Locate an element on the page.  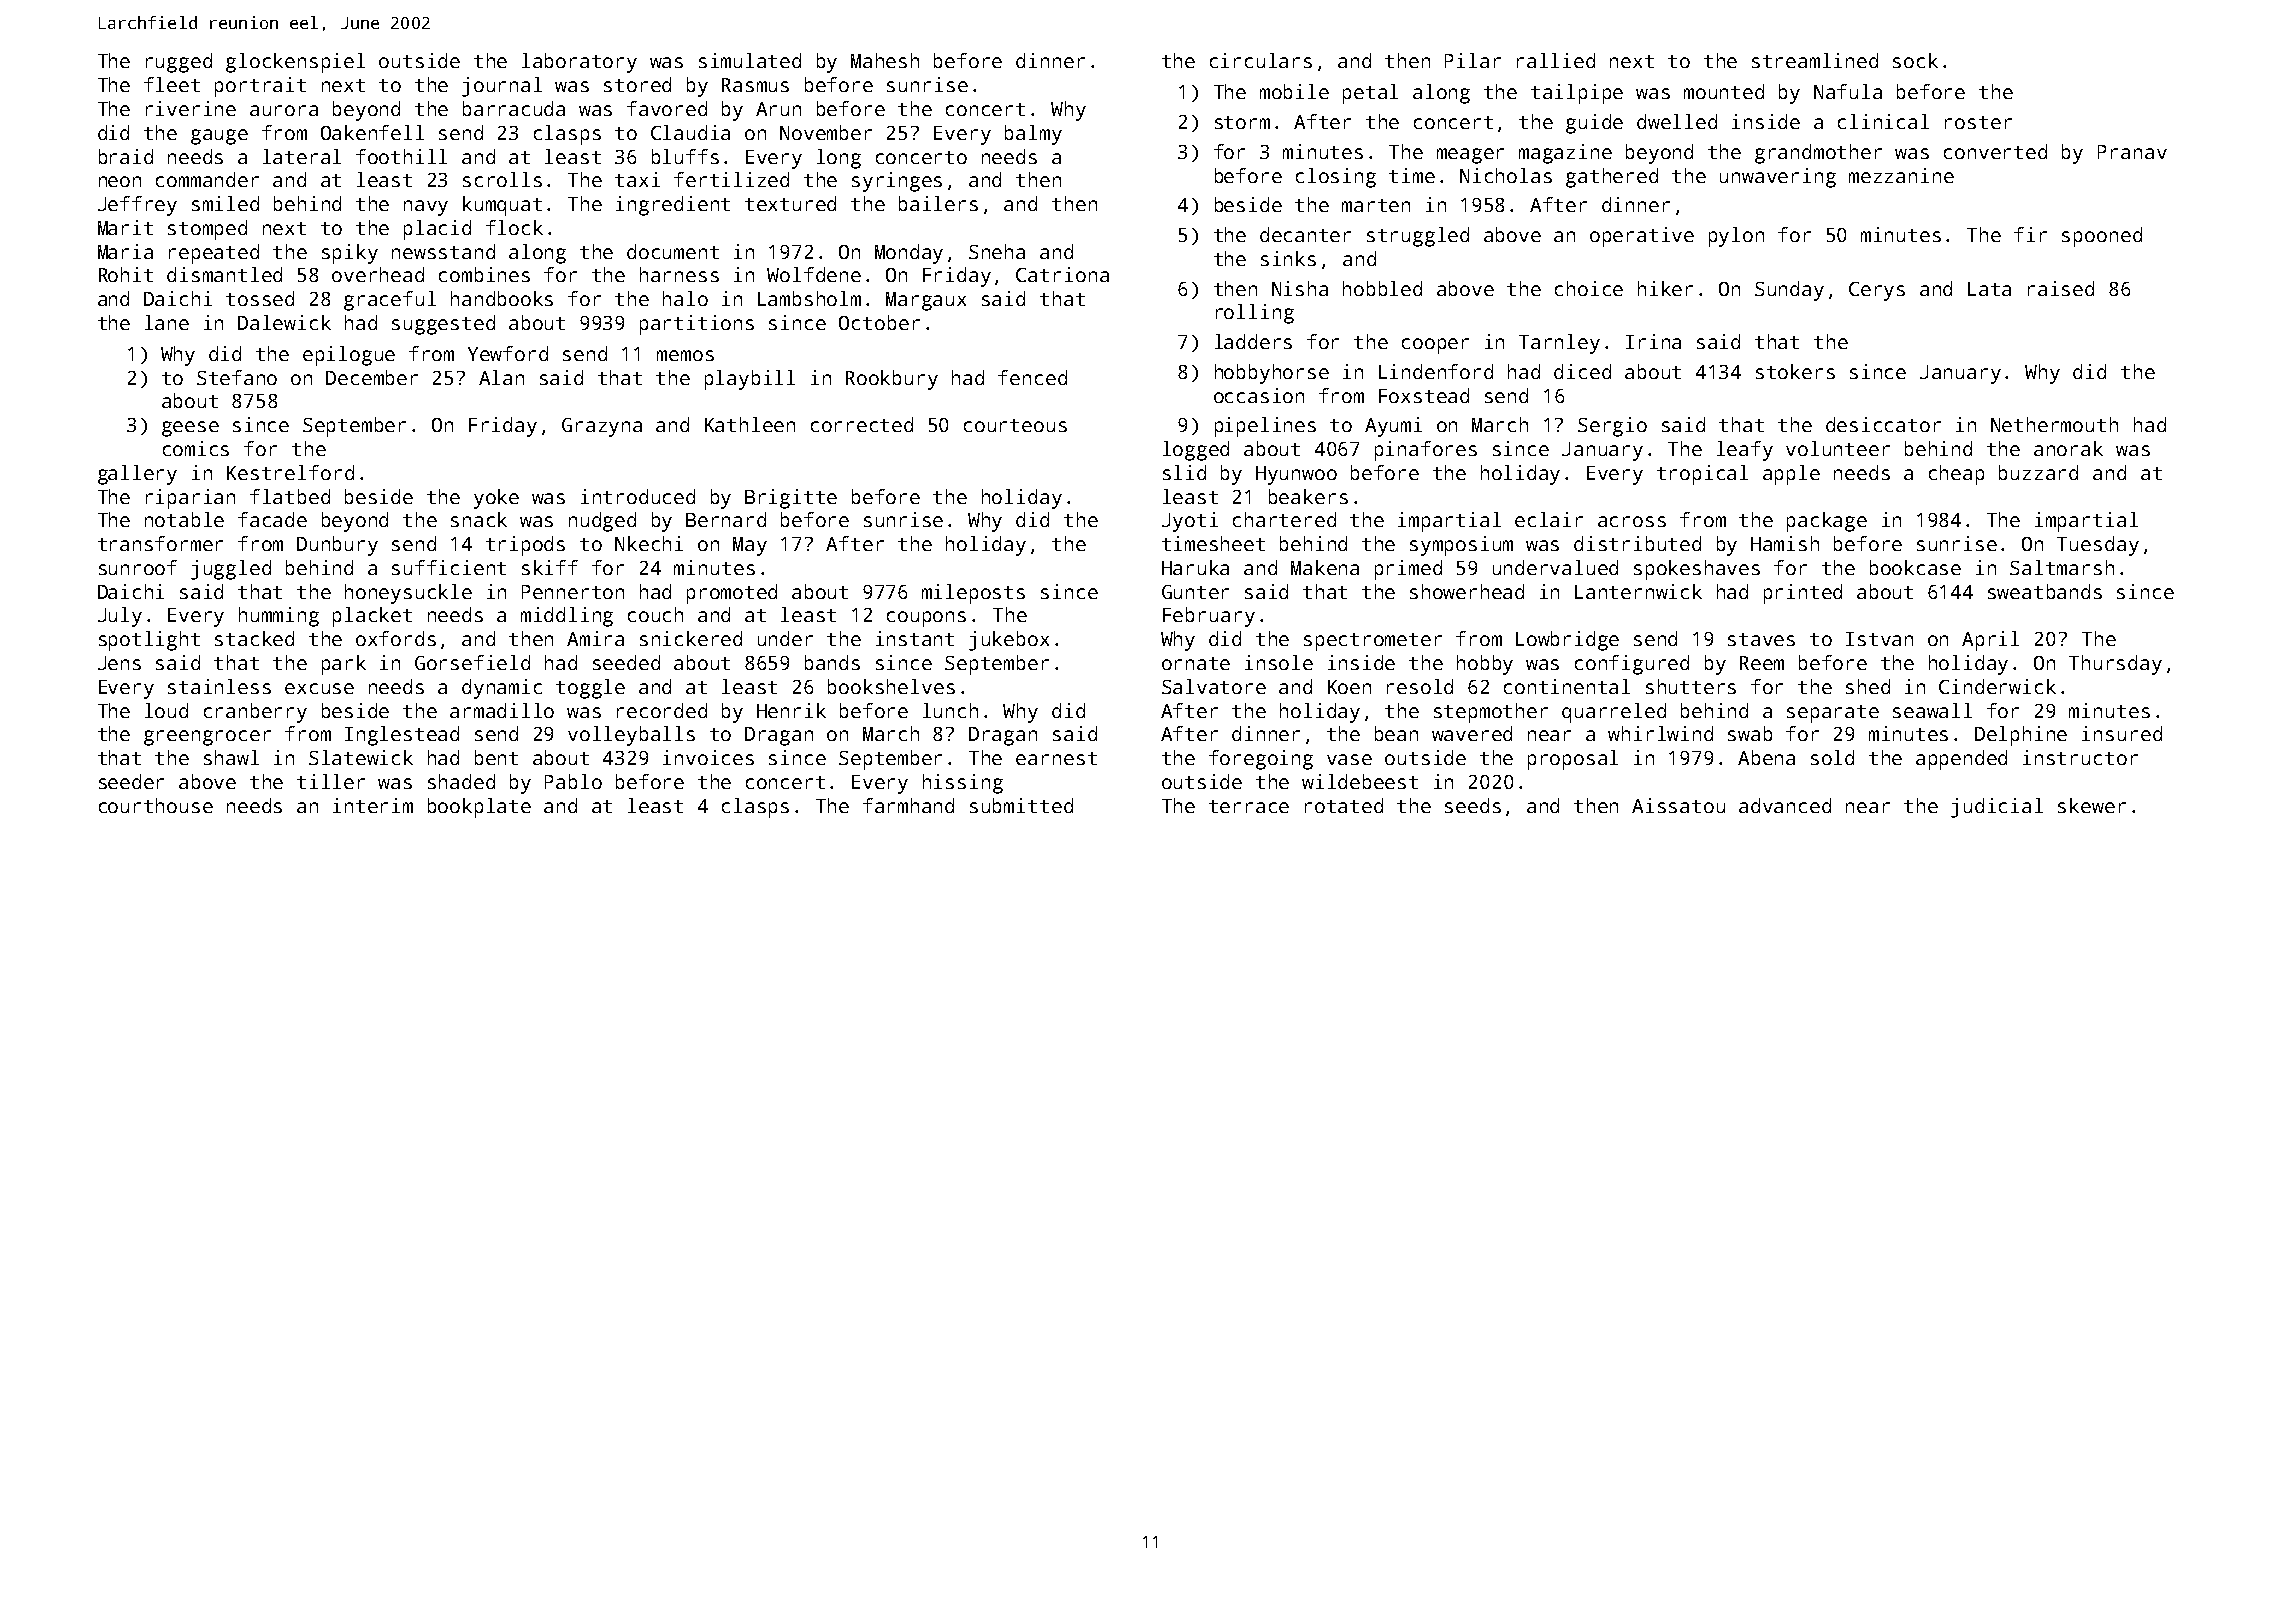
circulars is located at coordinates (1261, 60).
